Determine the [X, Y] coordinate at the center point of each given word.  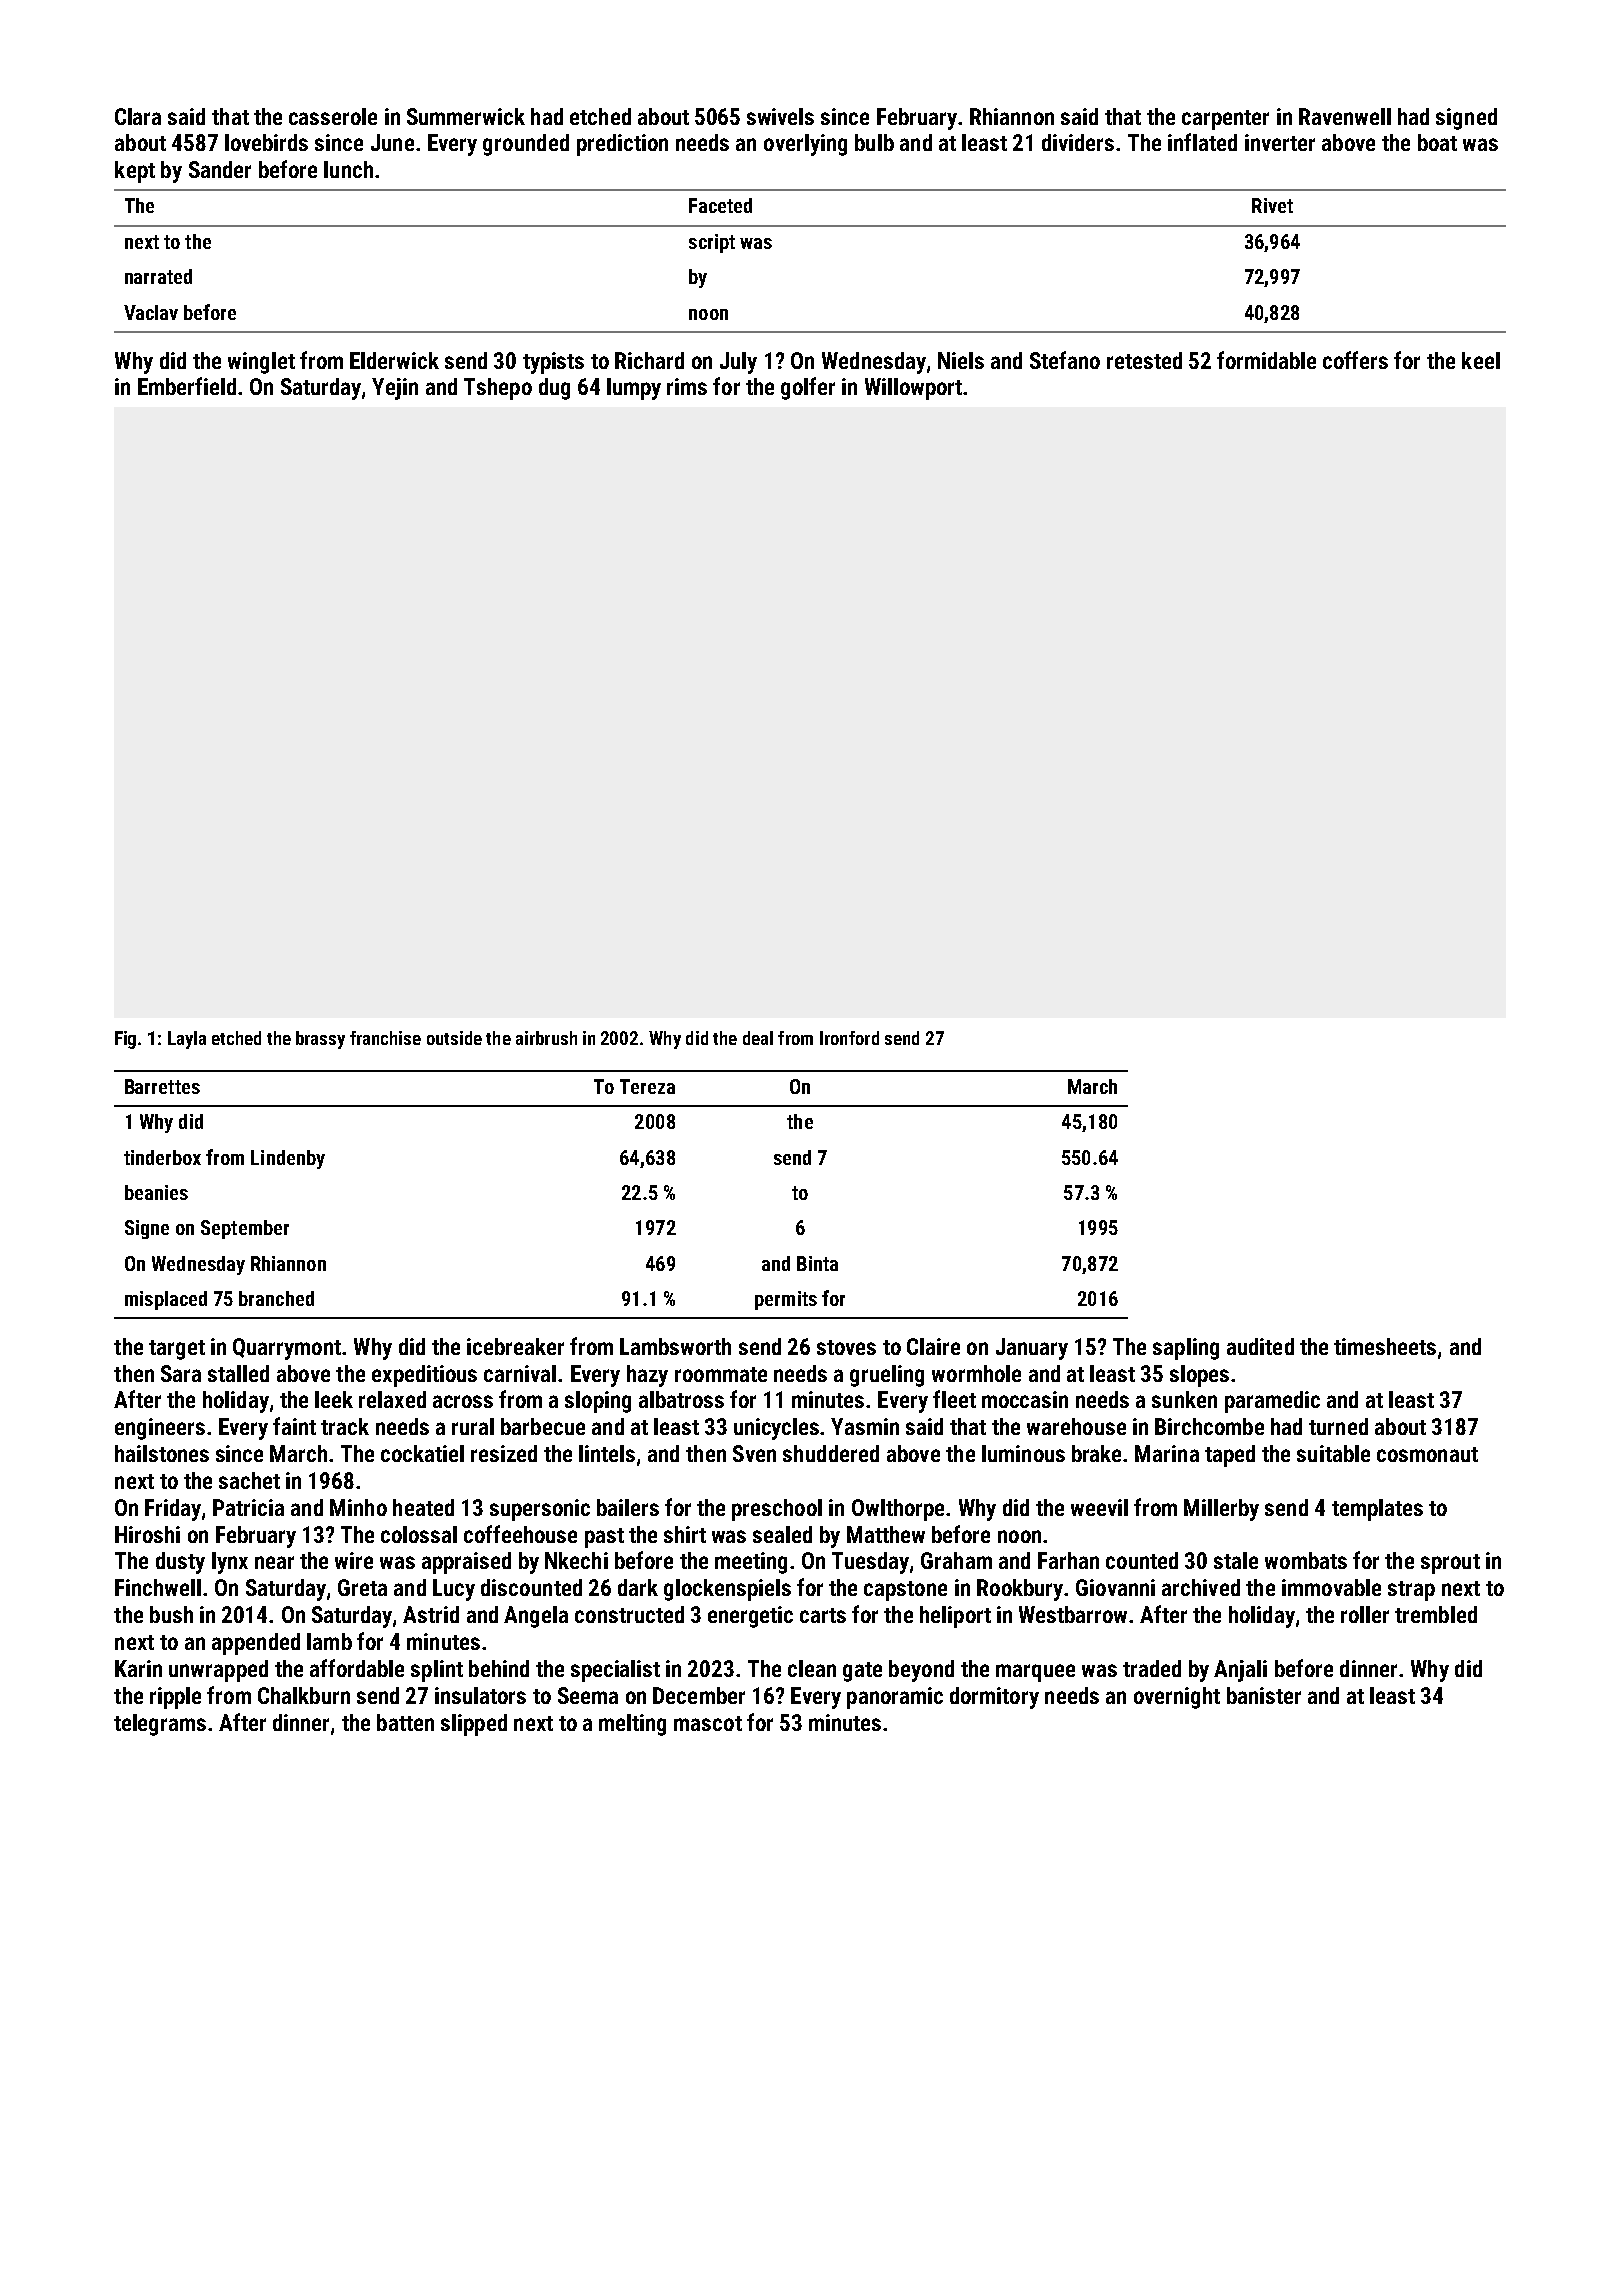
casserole [333, 116]
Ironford [849, 1038]
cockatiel [422, 1453]
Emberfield [187, 386]
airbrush [546, 1038]
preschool [777, 1510]
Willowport [913, 389]
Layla [187, 1040]
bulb [874, 142]
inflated [1202, 142]
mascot [708, 1723]
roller [1365, 1614]
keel [1481, 360]
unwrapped [218, 1671]
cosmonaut [1427, 1454]
